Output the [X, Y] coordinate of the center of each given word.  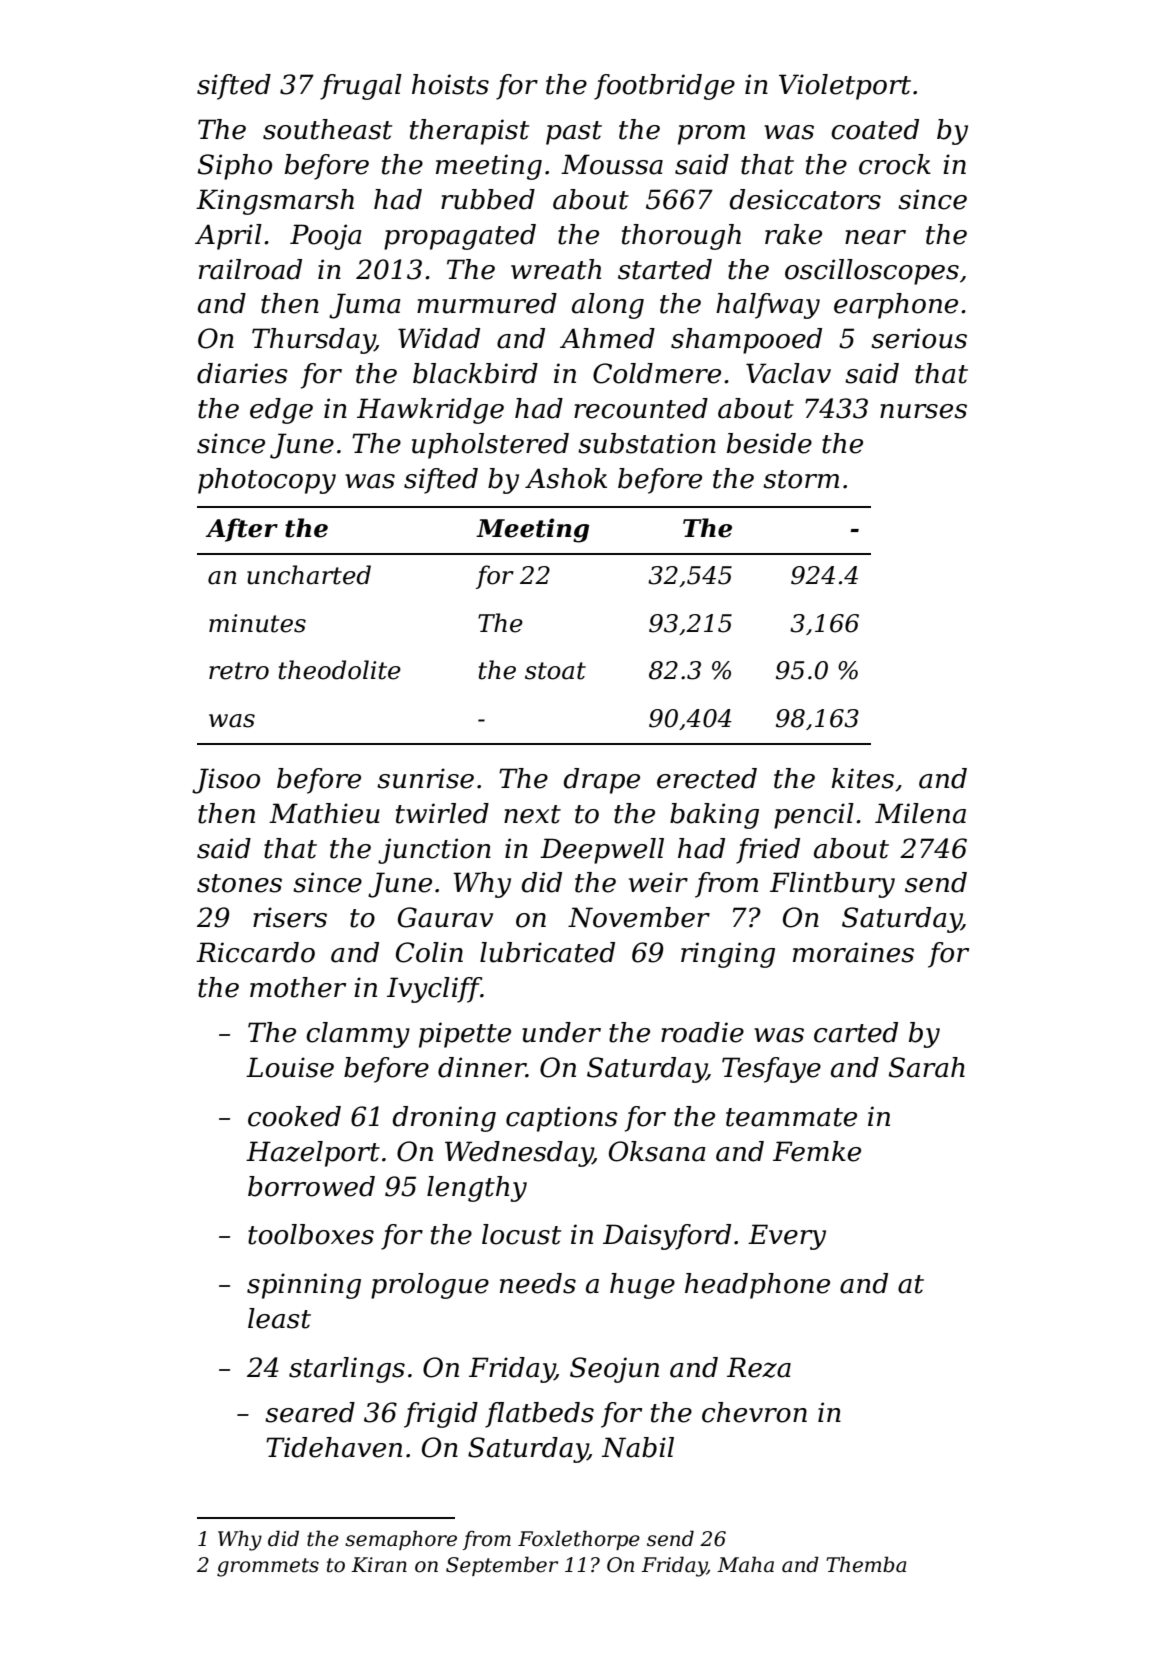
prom [711, 135]
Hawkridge [430, 411]
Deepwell [602, 851]
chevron [754, 1412]
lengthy [477, 1189]
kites [863, 778]
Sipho [235, 167]
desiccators [805, 199]
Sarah [927, 1067]
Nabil [638, 1447]
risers [290, 917]
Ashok [566, 478]
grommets [268, 1567]
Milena [920, 813]
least [279, 1318]
